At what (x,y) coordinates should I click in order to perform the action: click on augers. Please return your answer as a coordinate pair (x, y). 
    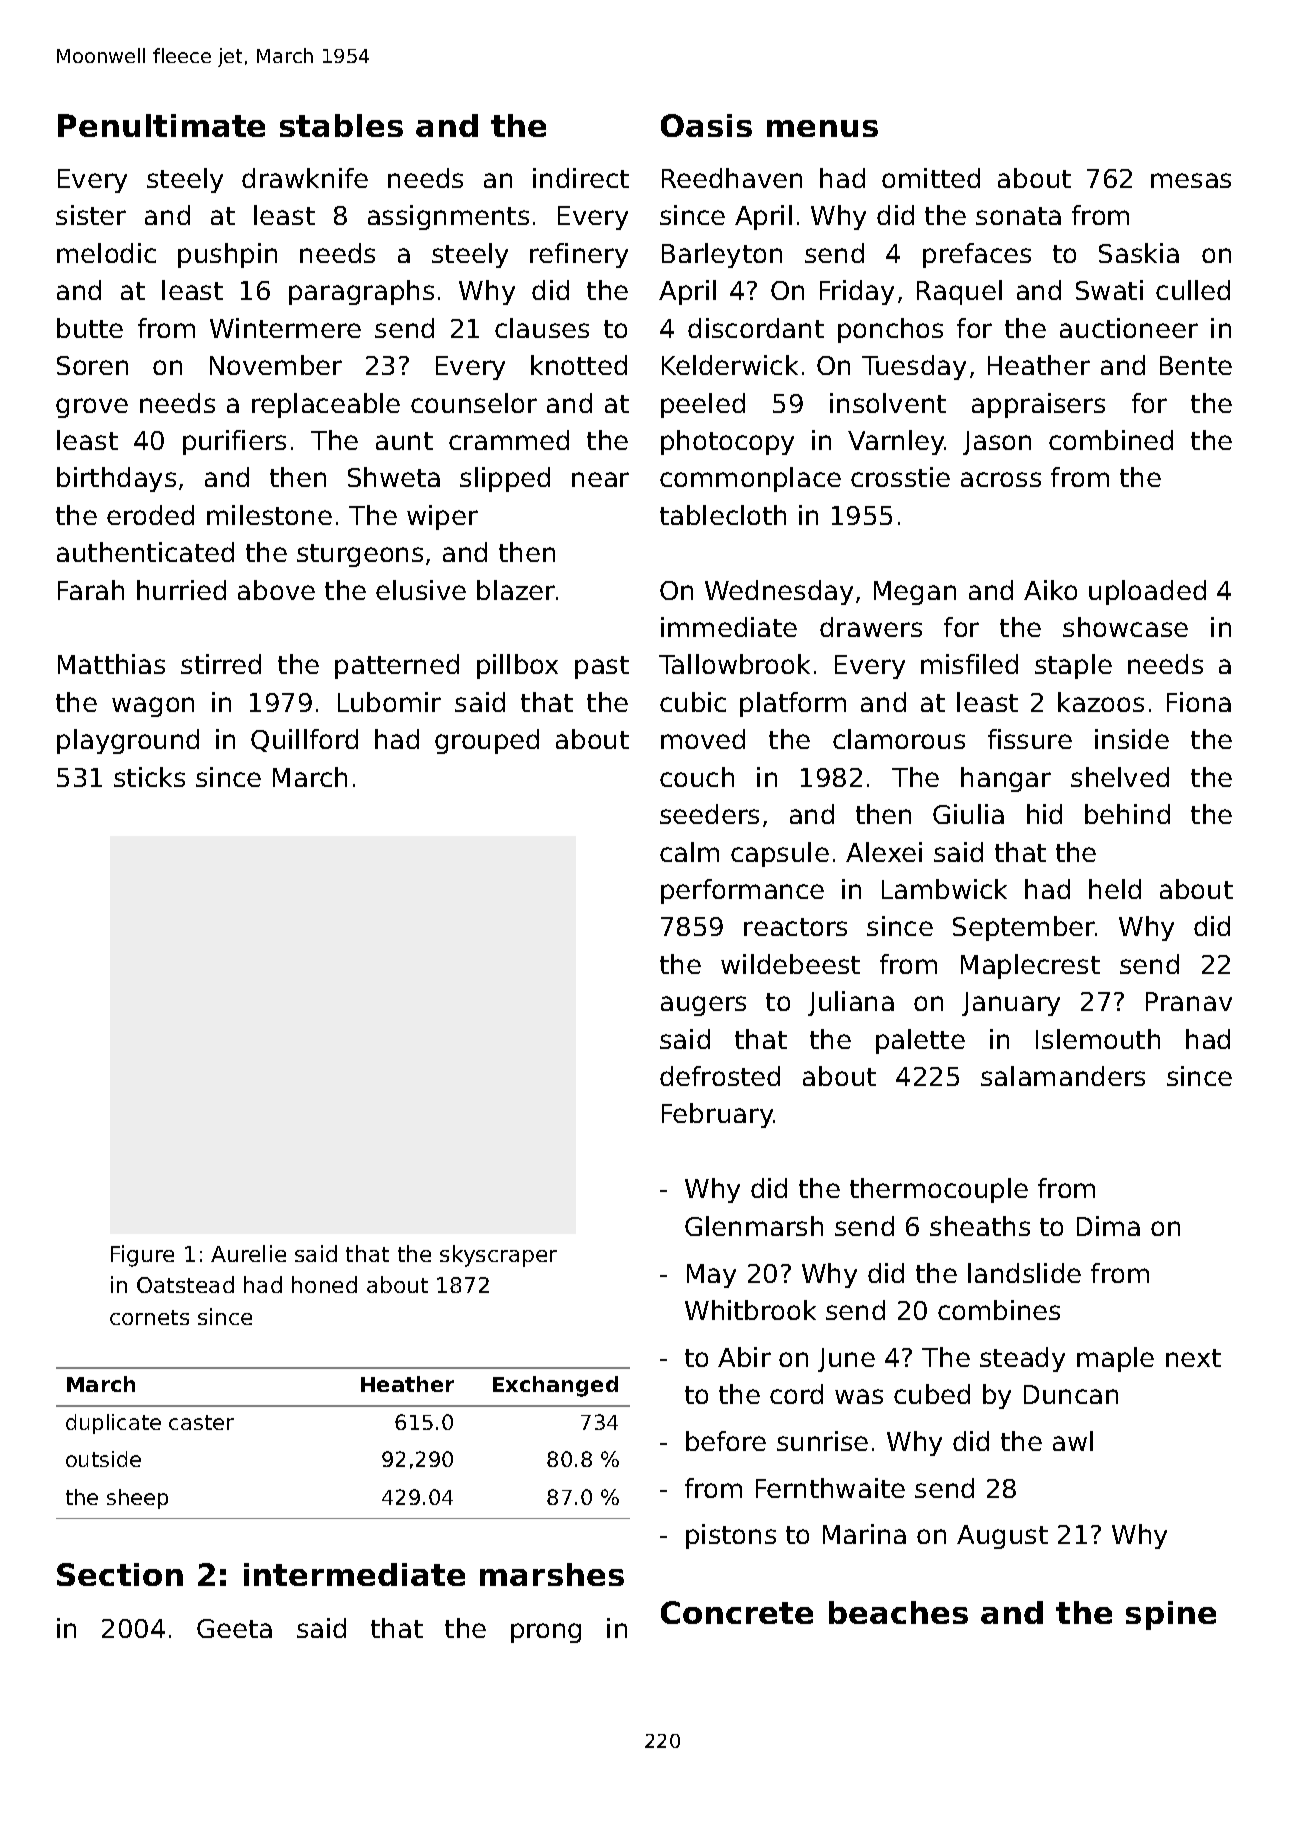
    Looking at the image, I should click on (703, 1006).
